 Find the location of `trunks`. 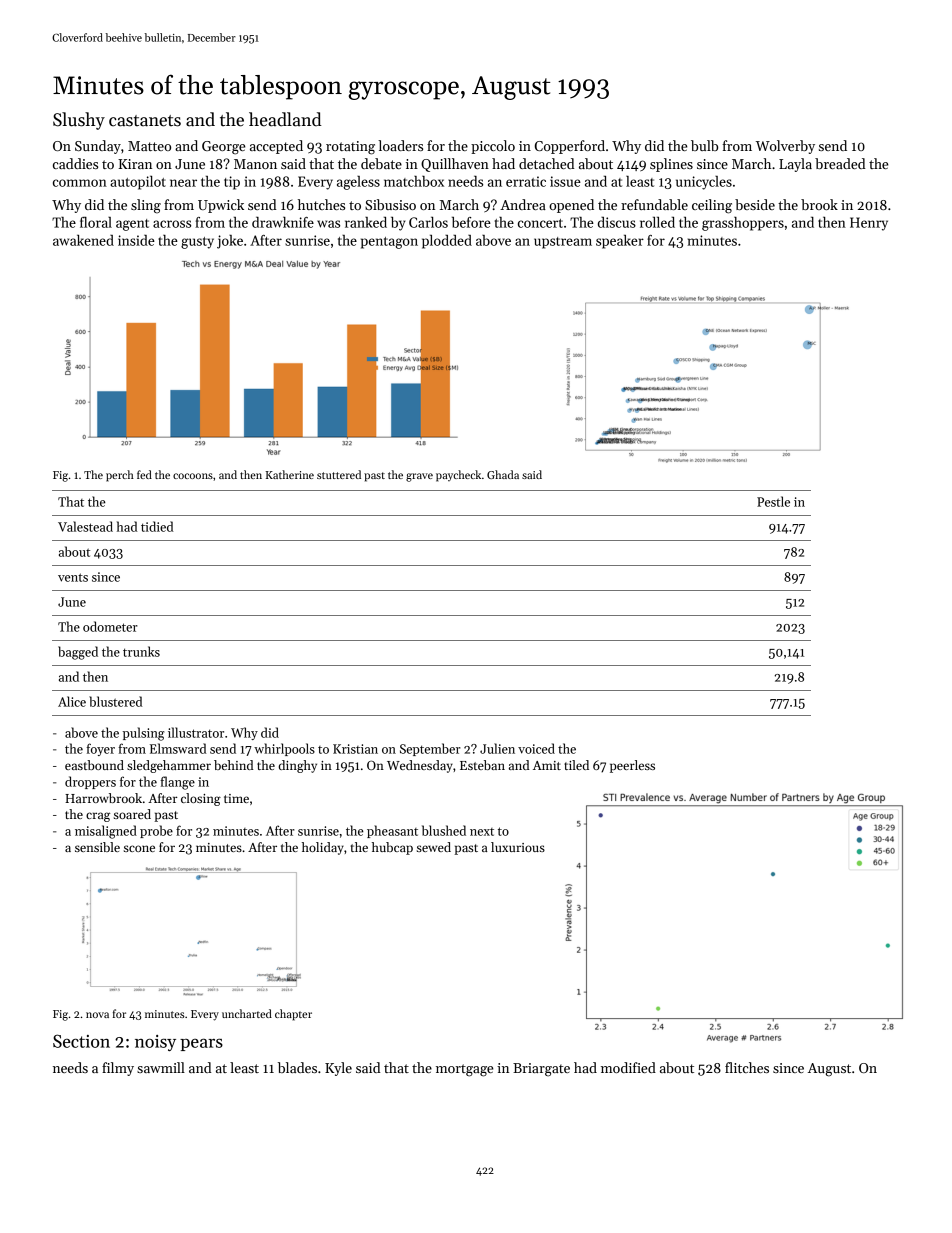

trunks is located at coordinates (141, 651).
